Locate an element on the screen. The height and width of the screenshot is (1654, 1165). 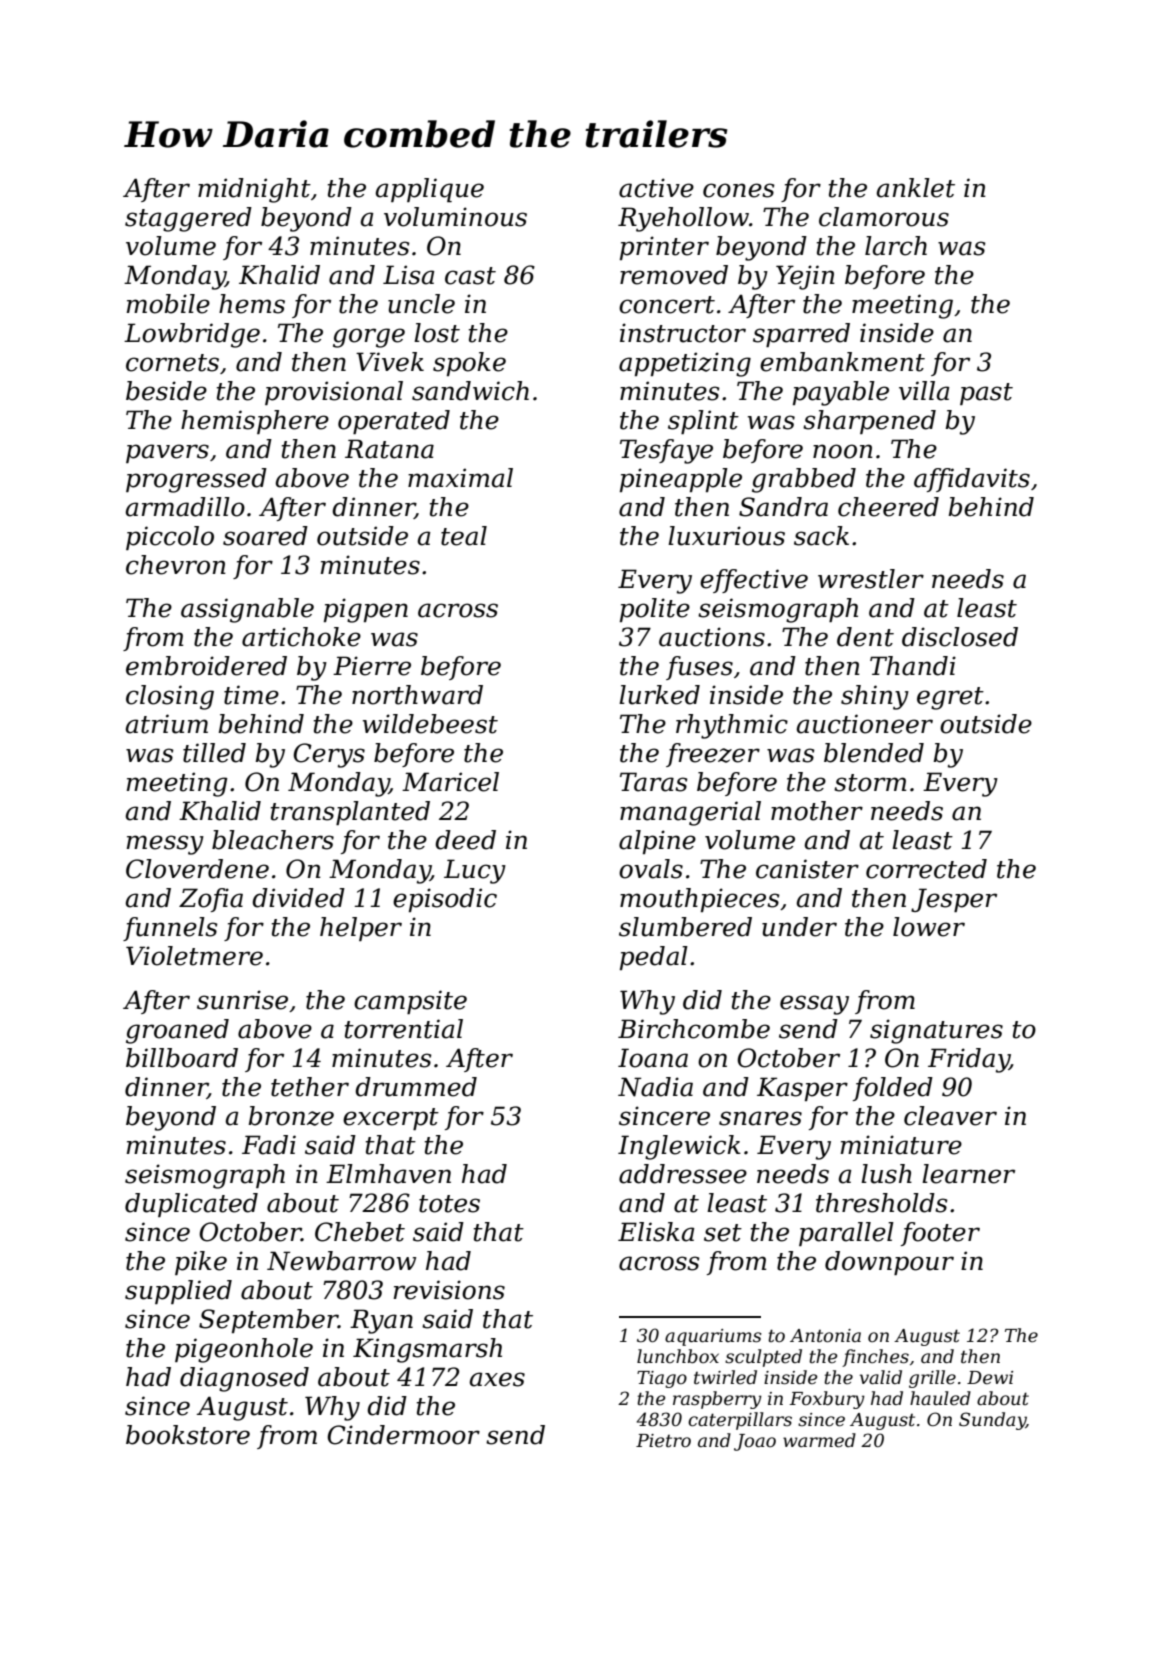
hauled is located at coordinates (940, 1398).
